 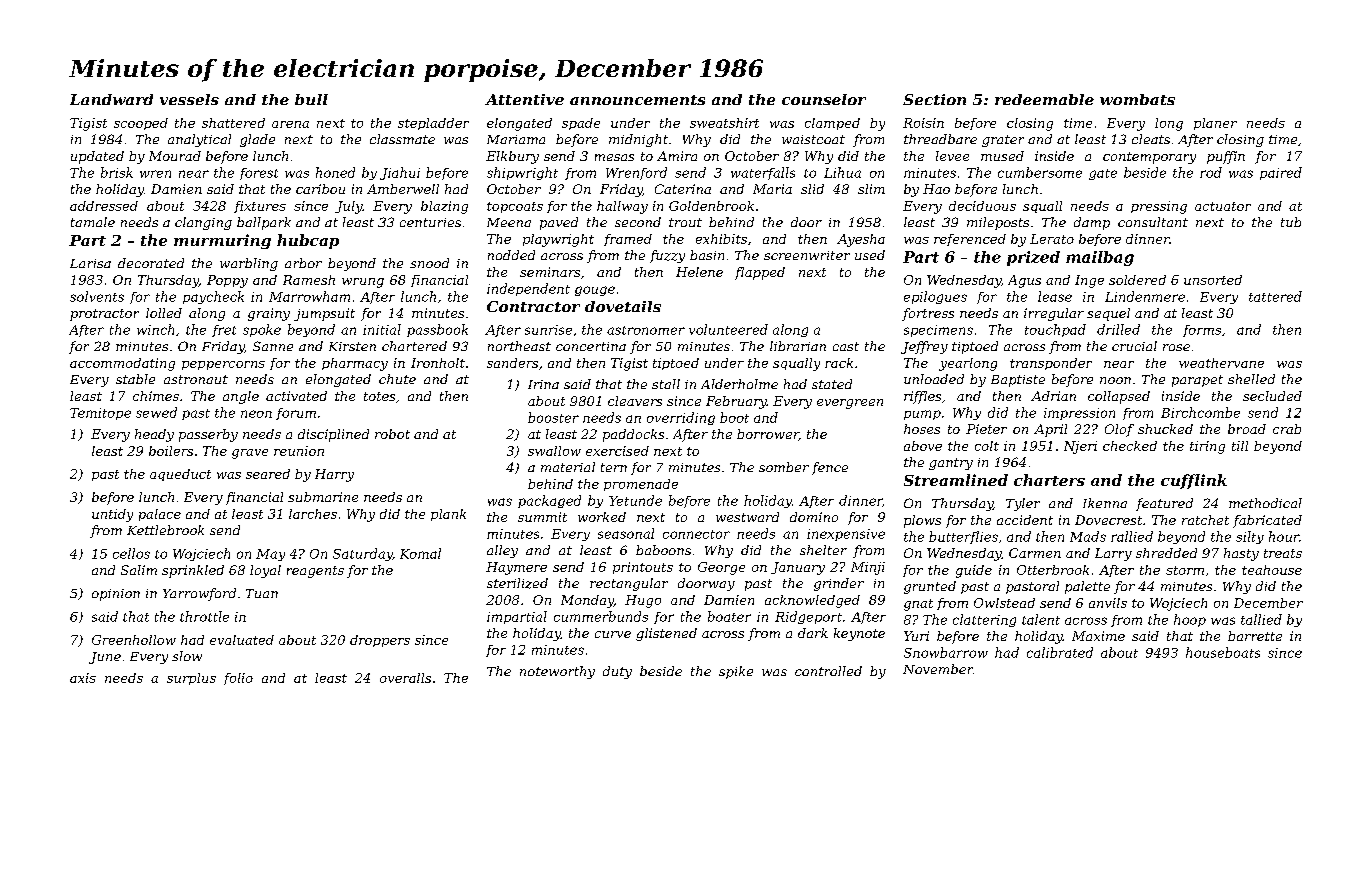 What do you see at coordinates (268, 474) in the document?
I see `seared` at bounding box center [268, 474].
